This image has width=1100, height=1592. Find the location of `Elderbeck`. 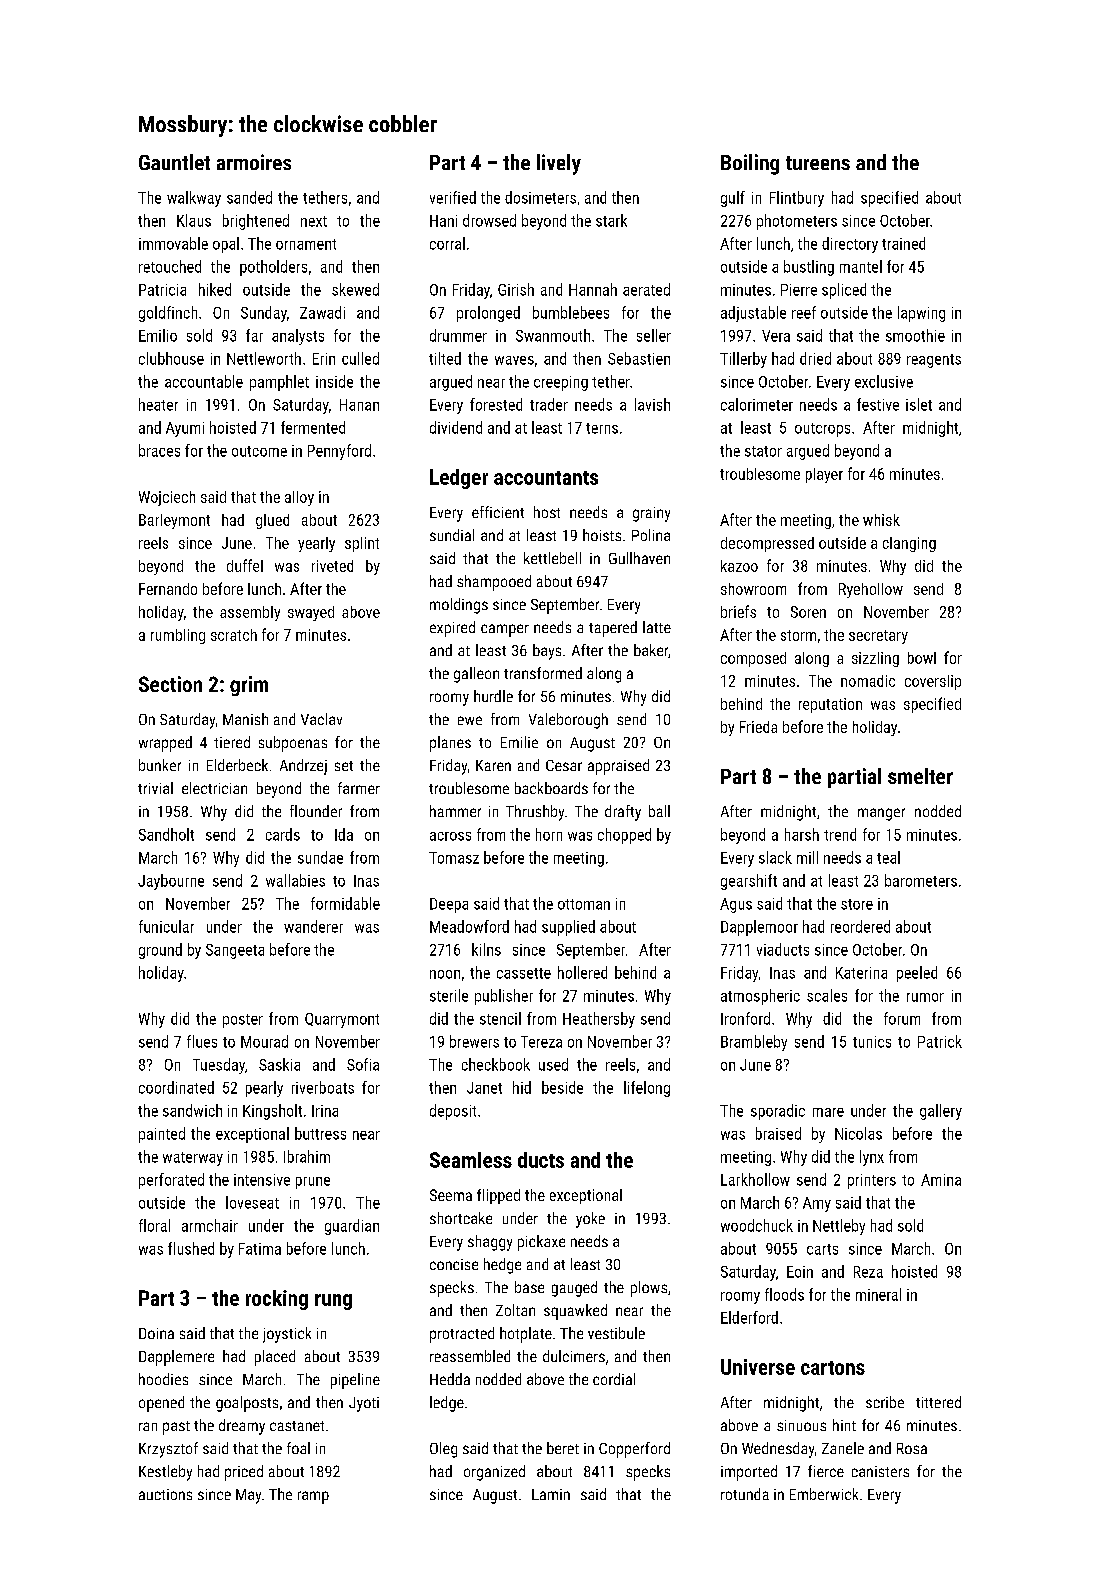

Elderbeck is located at coordinates (237, 765).
